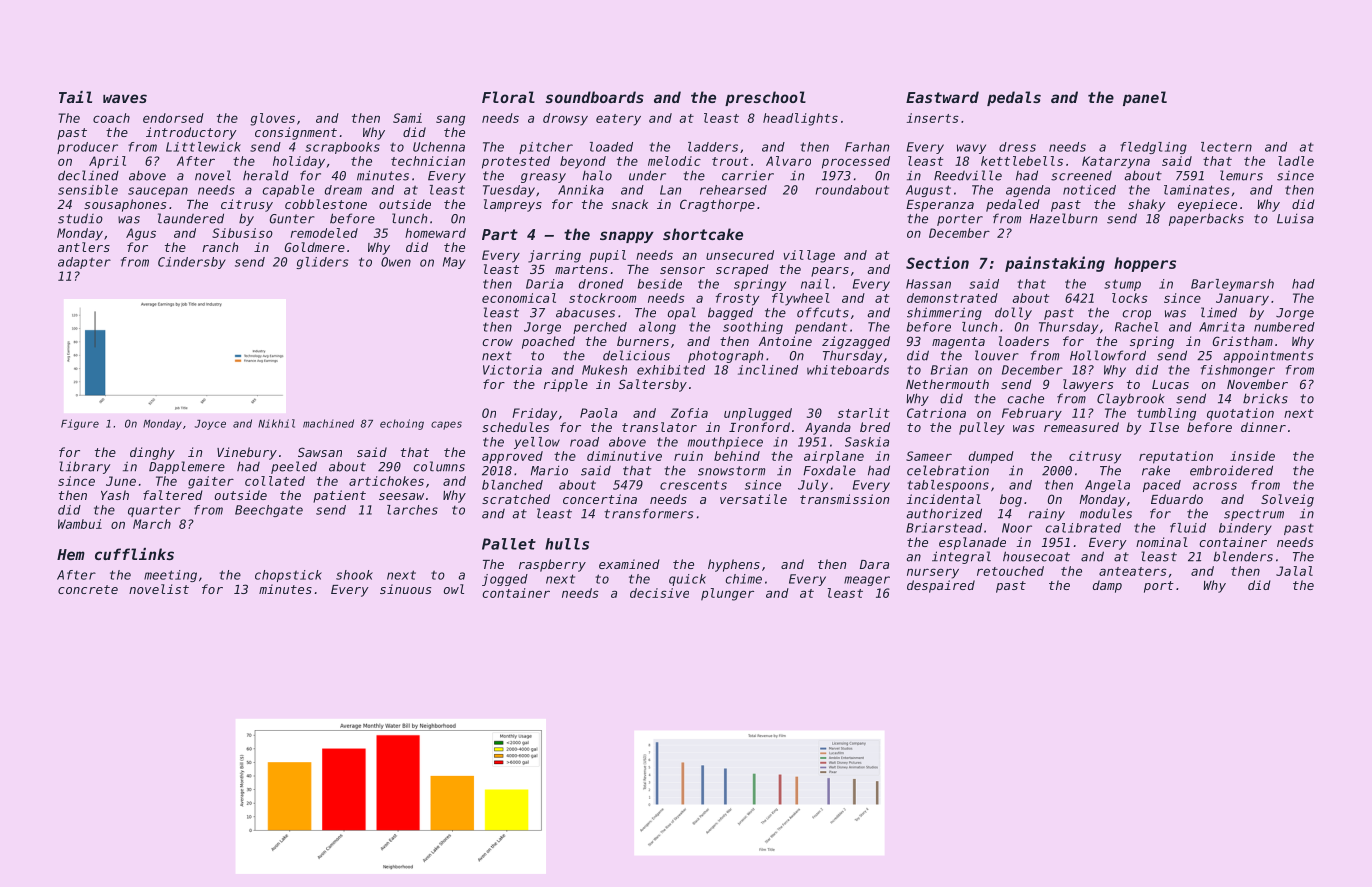  I want to click on damp, so click(1107, 586).
